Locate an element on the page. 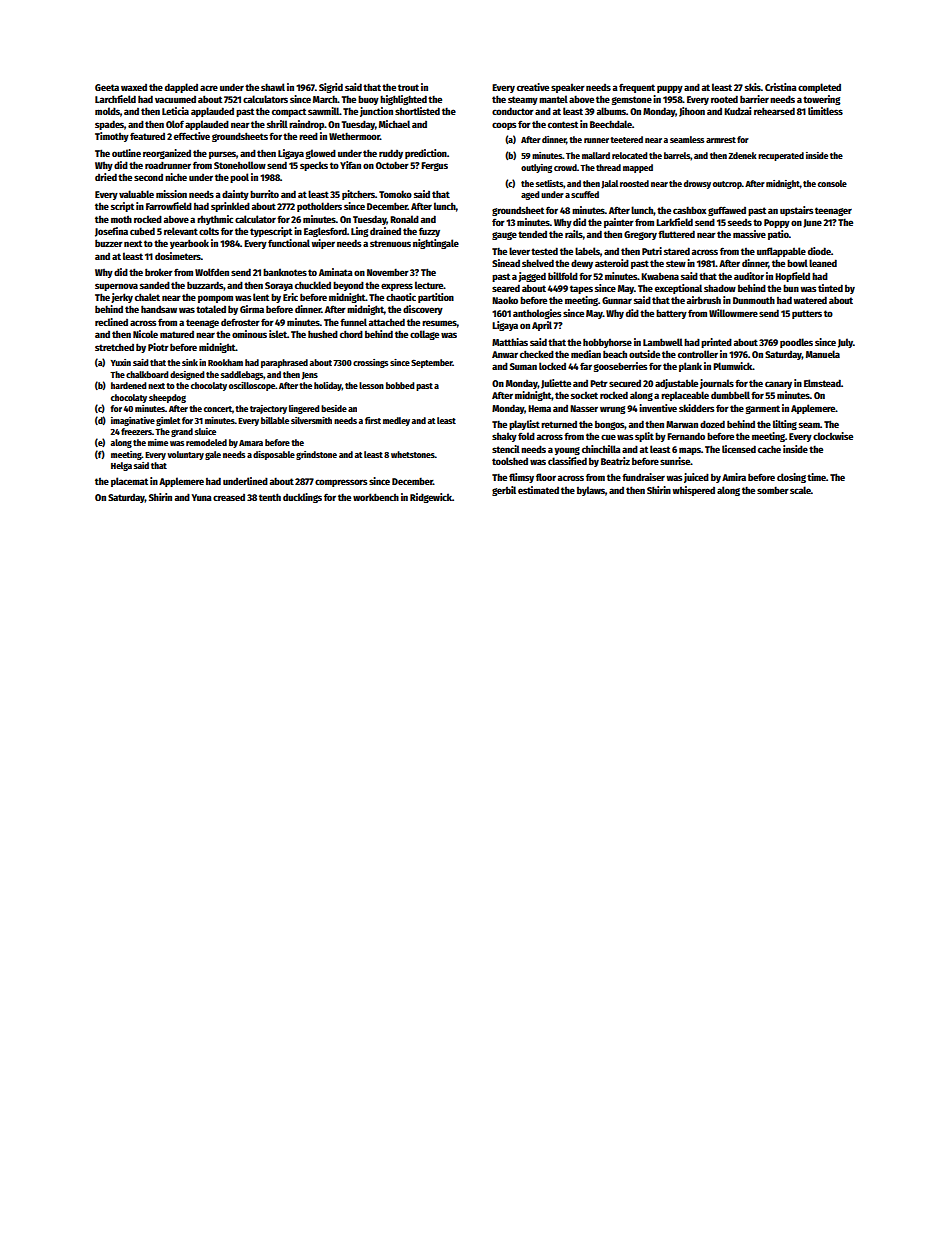 The image size is (952, 1233). putters is located at coordinates (807, 314).
